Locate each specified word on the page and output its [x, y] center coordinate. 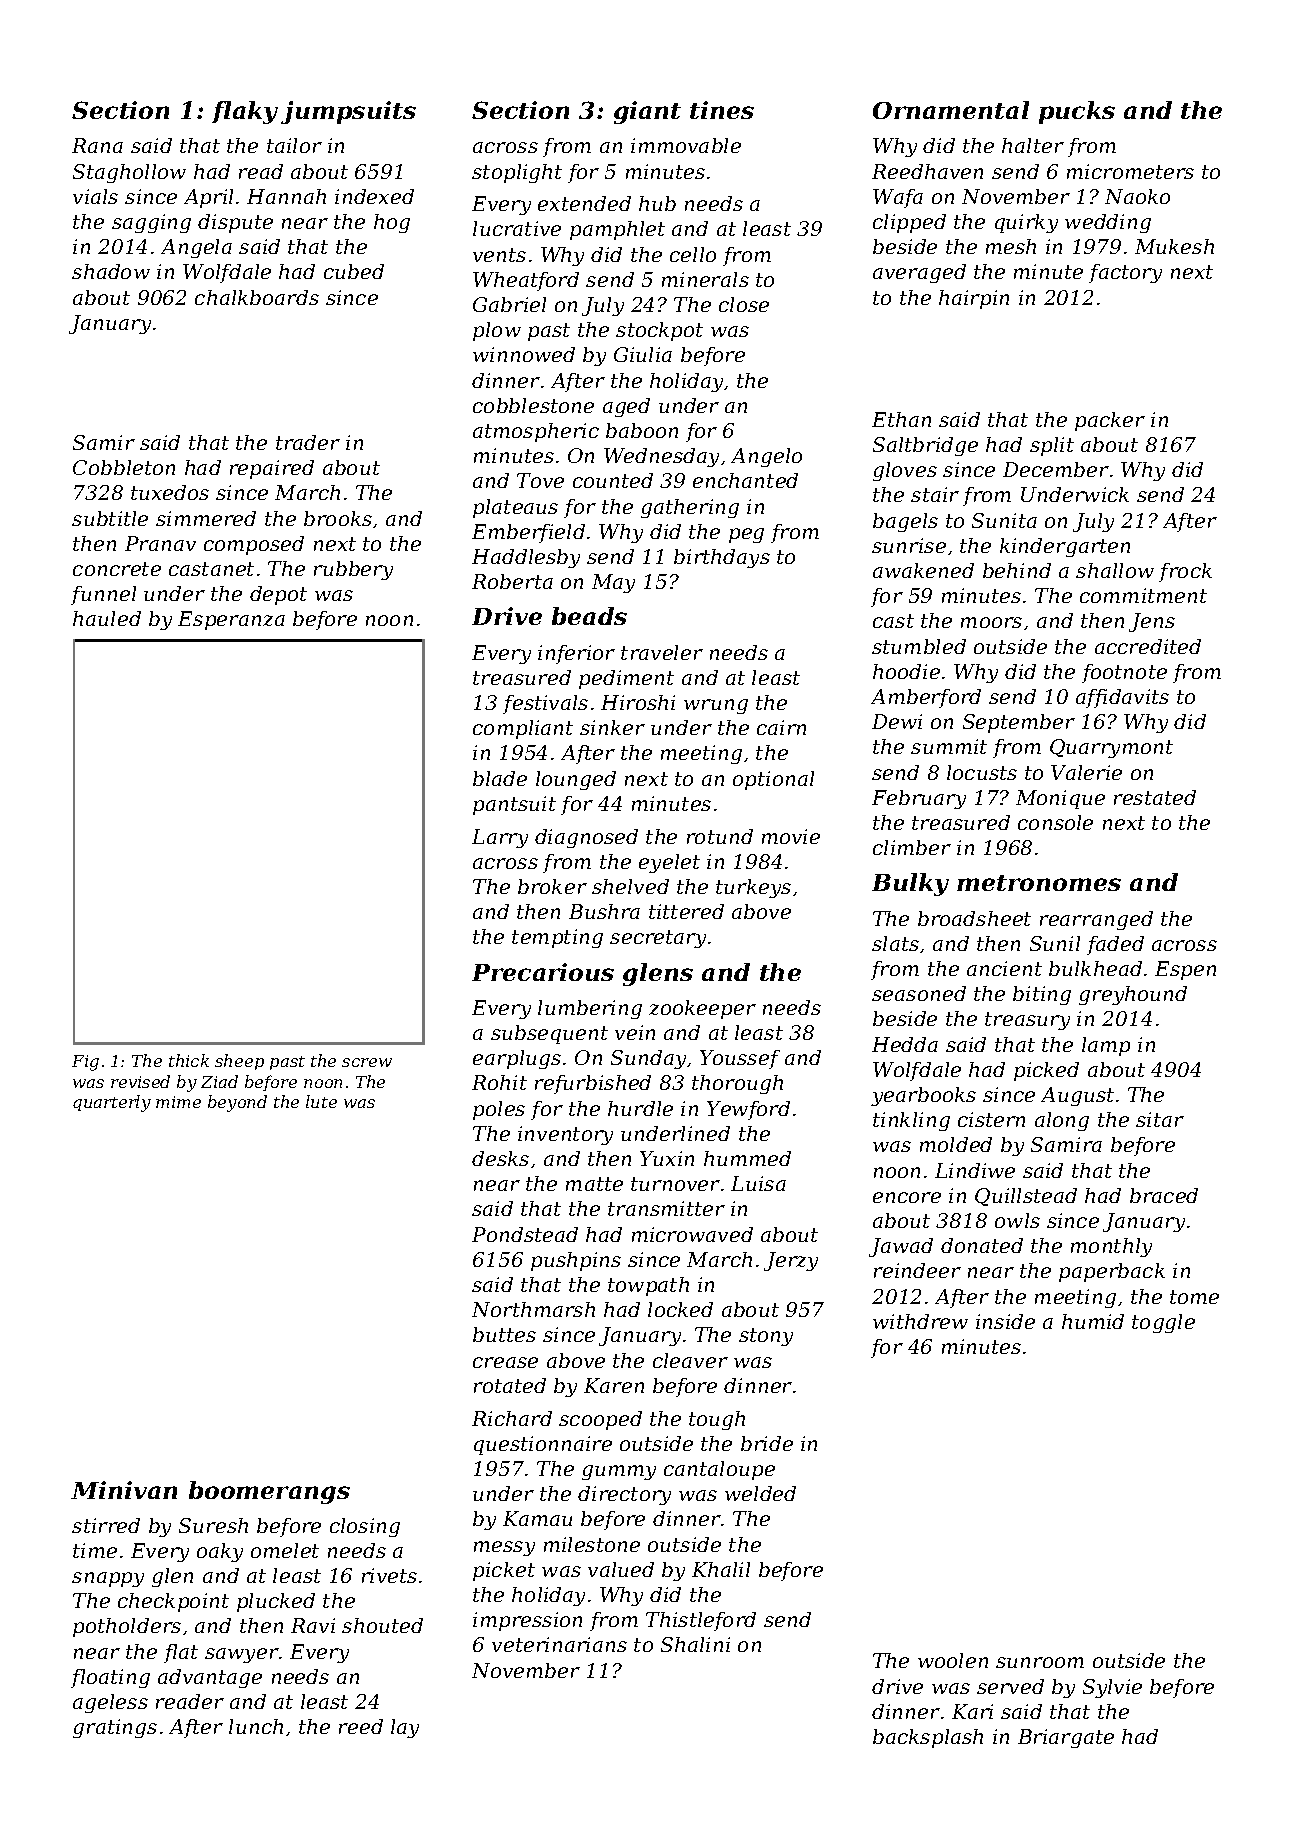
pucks [1077, 112]
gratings [115, 1728]
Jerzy [791, 1261]
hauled [107, 618]
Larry [500, 838]
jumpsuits [348, 112]
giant [647, 112]
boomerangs [269, 1492]
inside [1005, 1321]
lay [405, 1728]
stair [935, 494]
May [613, 583]
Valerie [1086, 772]
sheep [239, 1062]
